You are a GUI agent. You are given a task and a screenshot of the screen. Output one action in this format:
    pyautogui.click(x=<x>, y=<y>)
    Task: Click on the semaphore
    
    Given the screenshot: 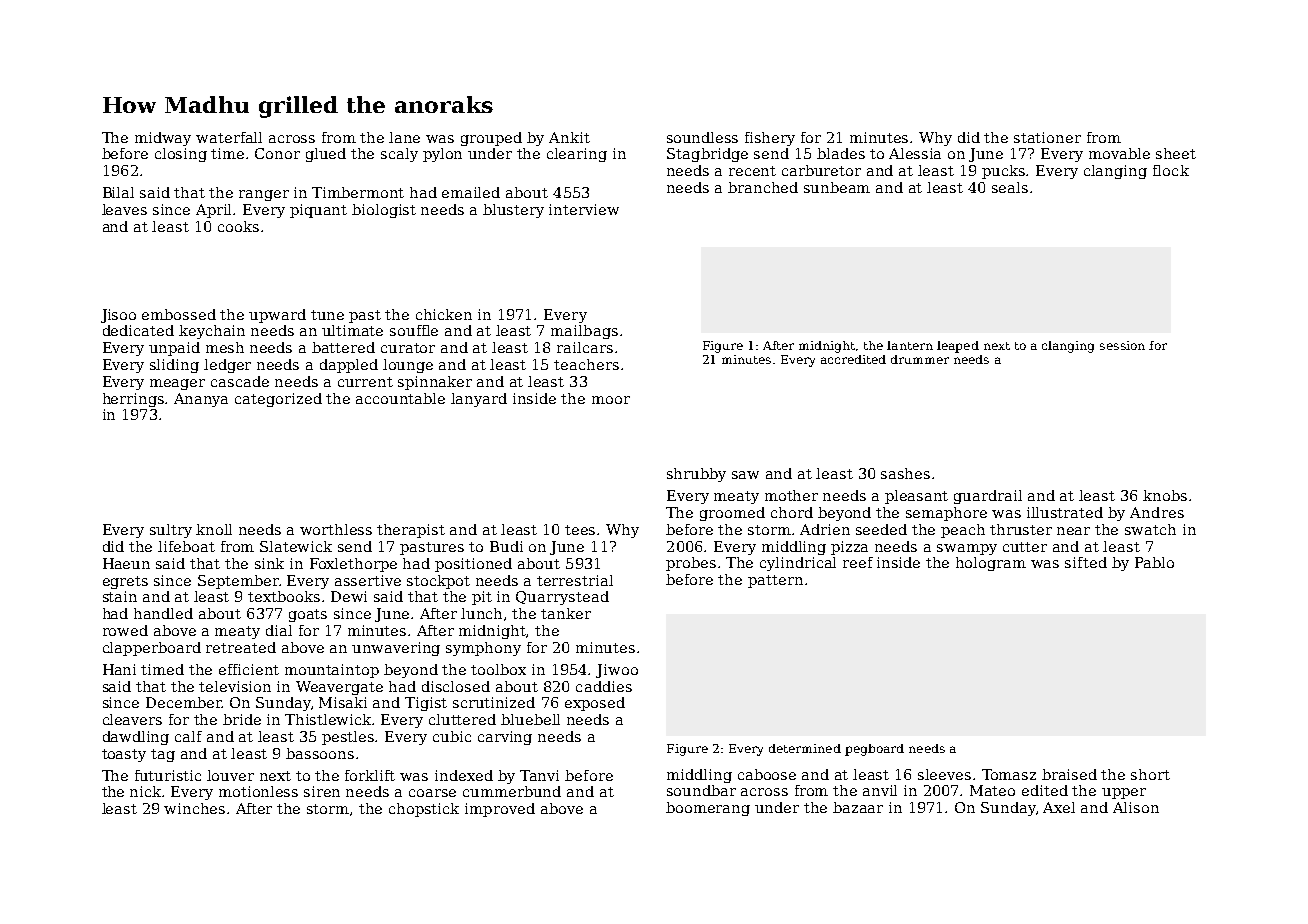 What is the action you would take?
    pyautogui.click(x=946, y=514)
